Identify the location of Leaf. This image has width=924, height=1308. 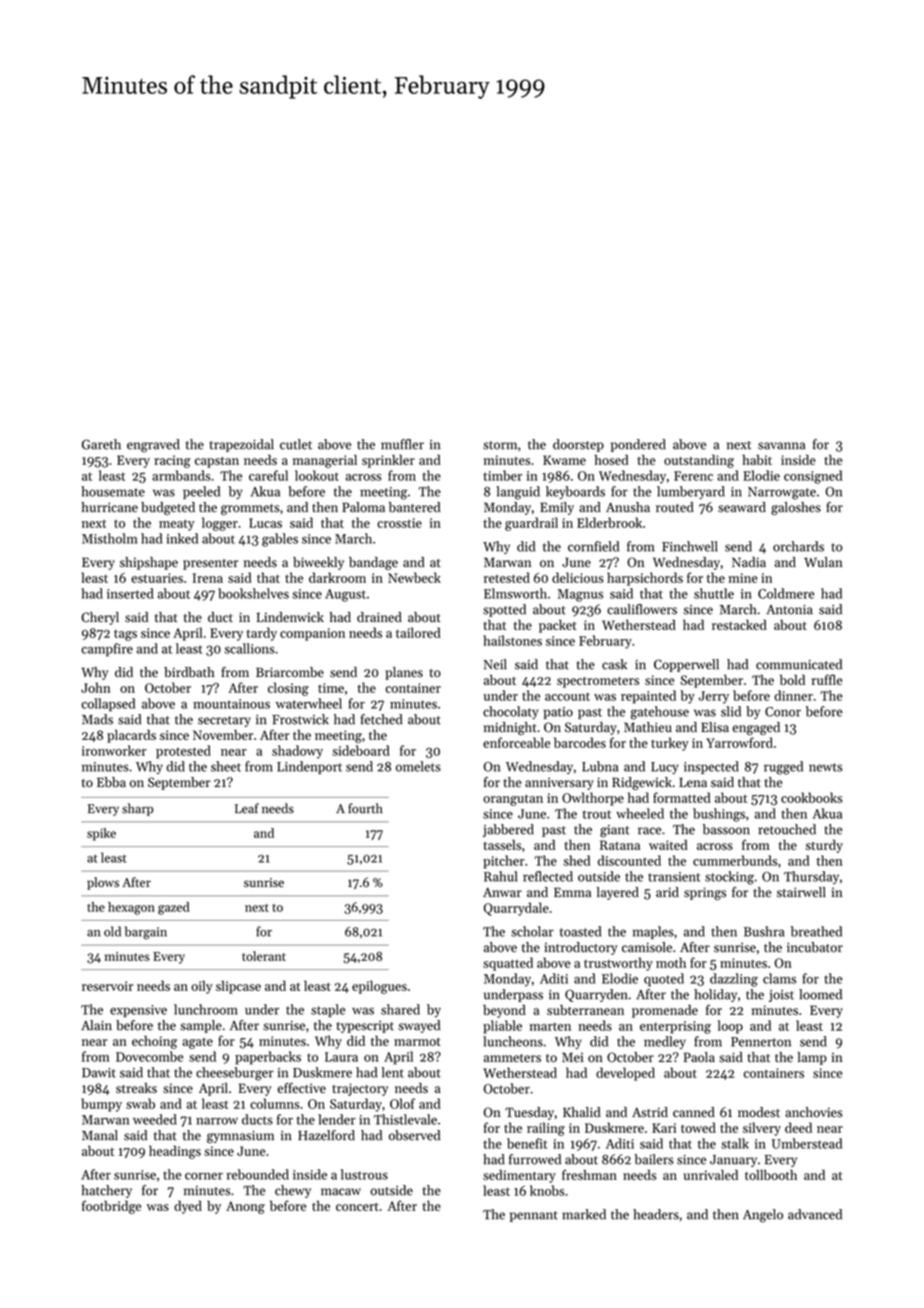
(247, 808).
